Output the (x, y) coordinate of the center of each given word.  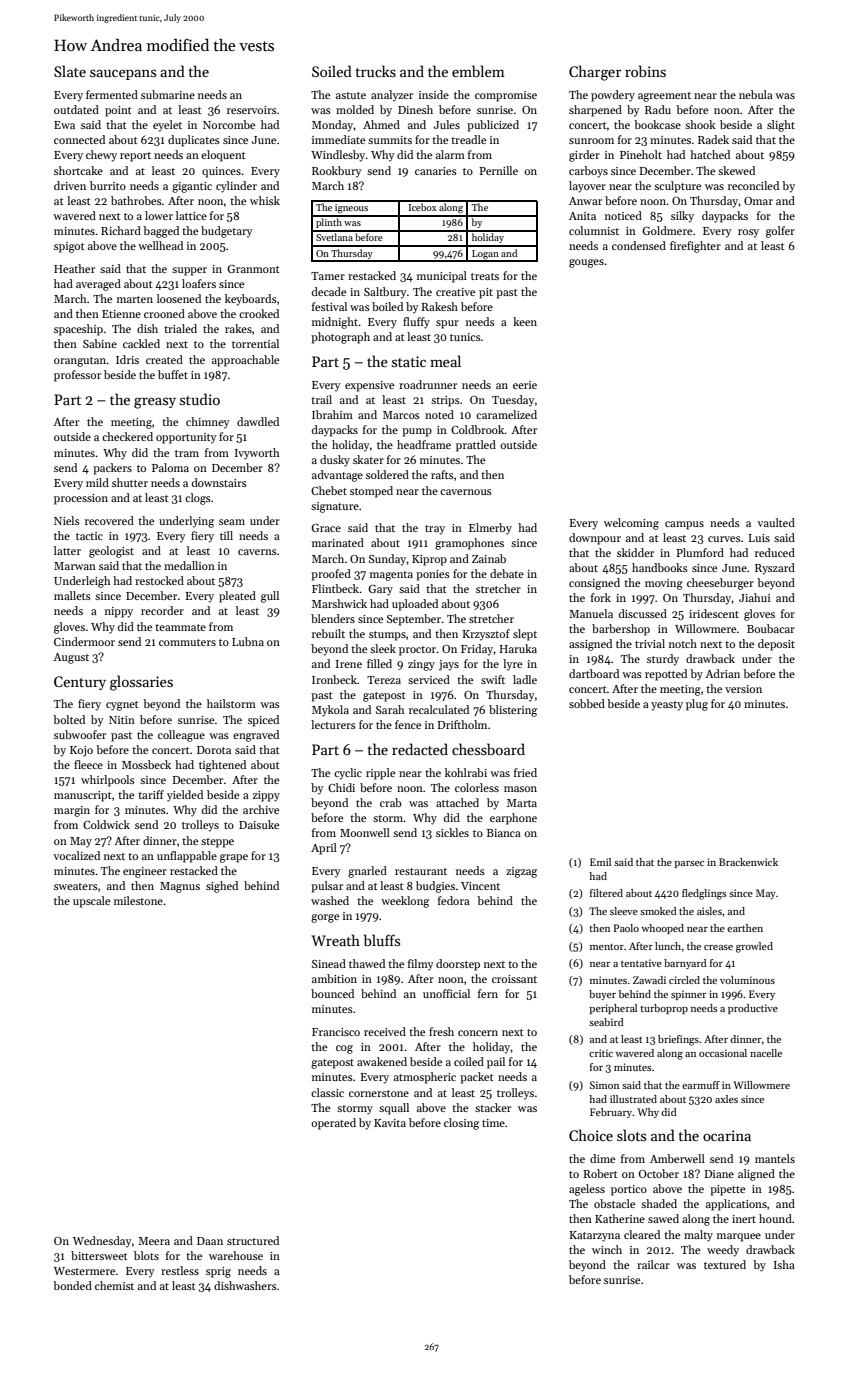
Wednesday (102, 1242)
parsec (689, 864)
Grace (326, 528)
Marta (522, 803)
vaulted (776, 522)
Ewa (64, 125)
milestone (138, 900)
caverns (257, 552)
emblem (478, 71)
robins (645, 71)
